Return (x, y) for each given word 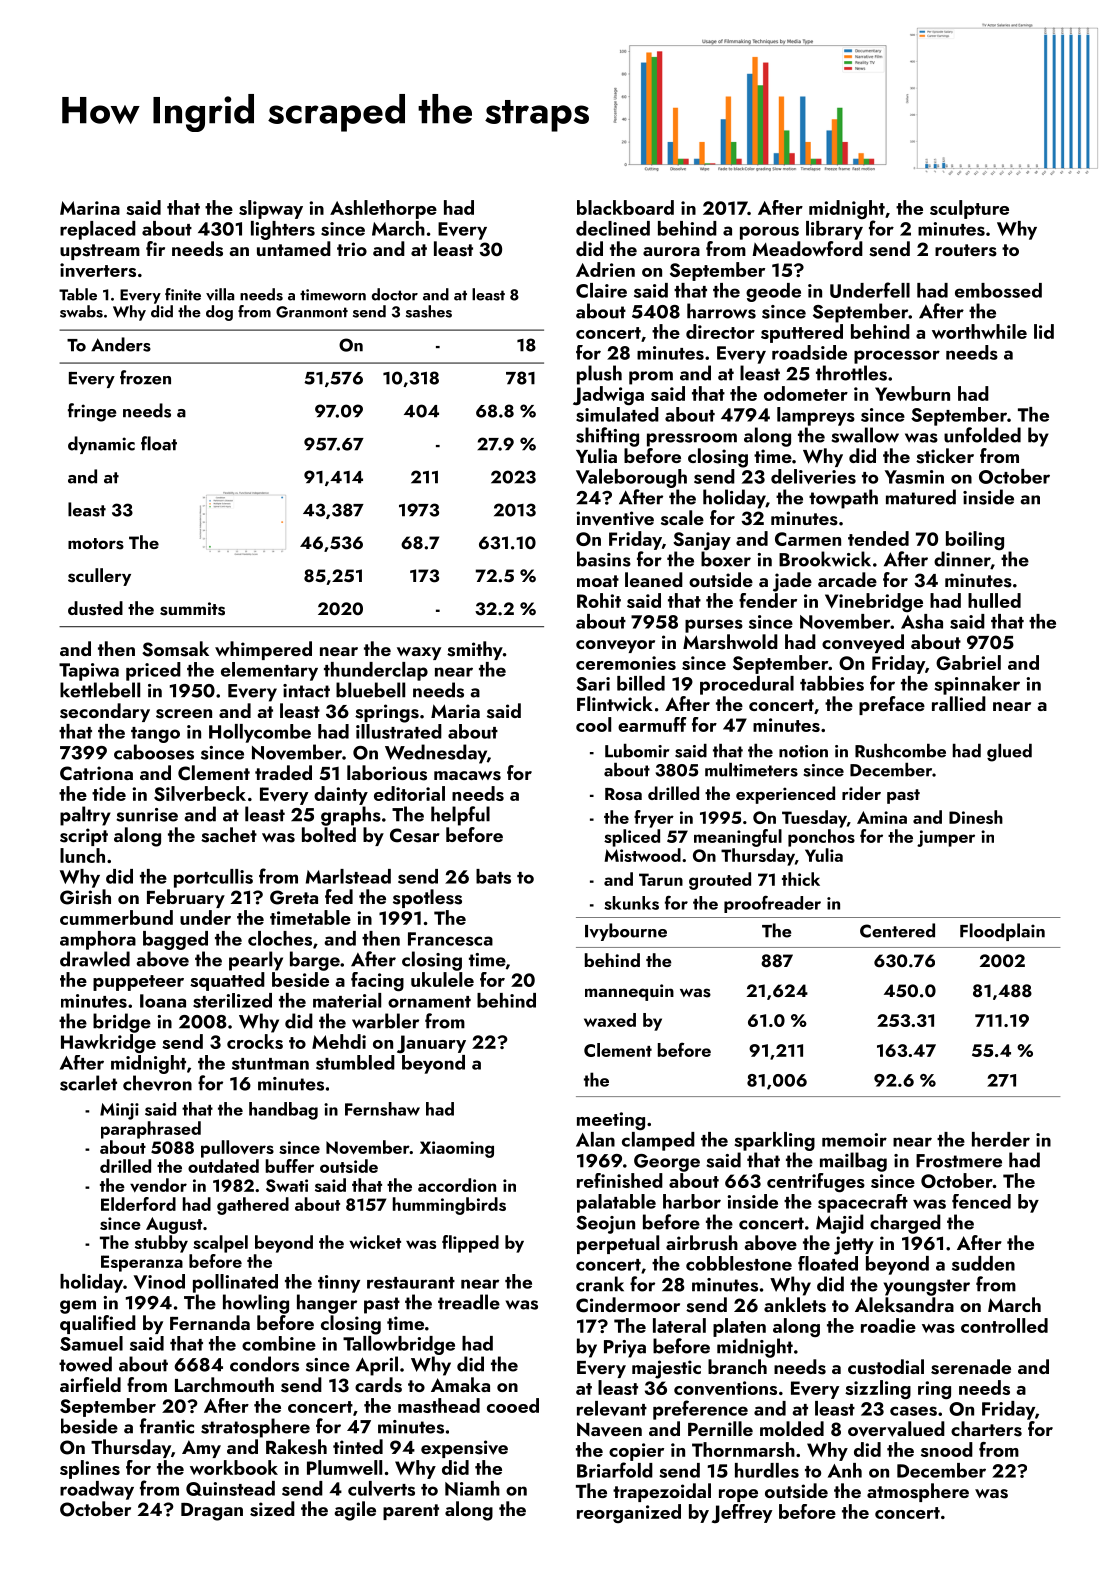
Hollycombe (260, 733)
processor (897, 357)
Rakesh (296, 1447)
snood (947, 1449)
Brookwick (825, 559)
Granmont (312, 312)
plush (599, 375)
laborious (387, 773)
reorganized (629, 1513)
